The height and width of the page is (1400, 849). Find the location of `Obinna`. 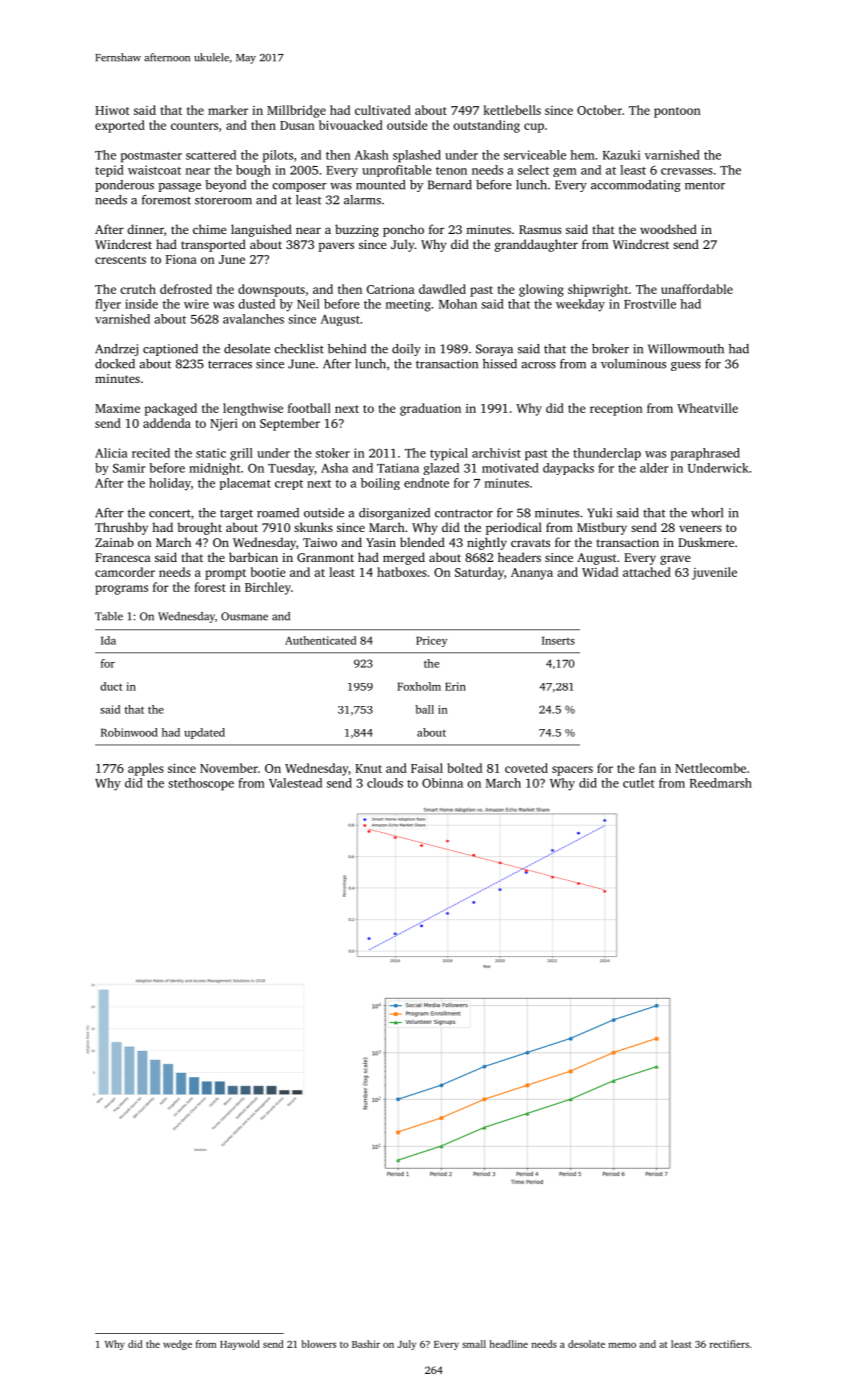

Obinna is located at coordinates (442, 783).
